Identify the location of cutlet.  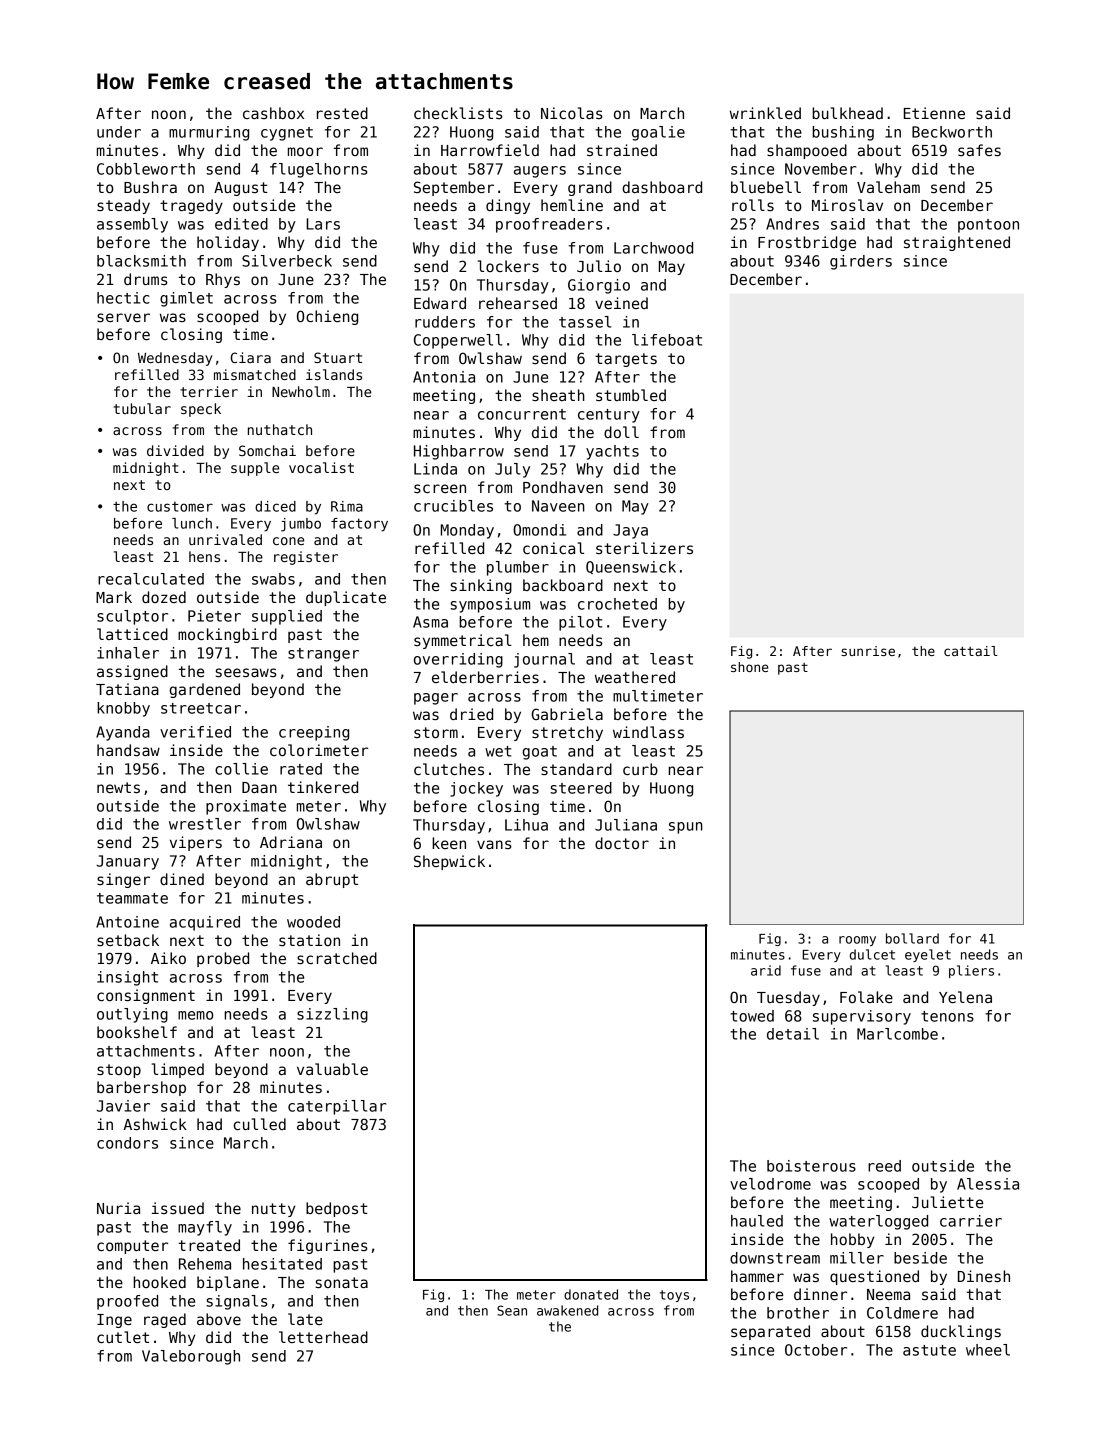
(123, 1337).
